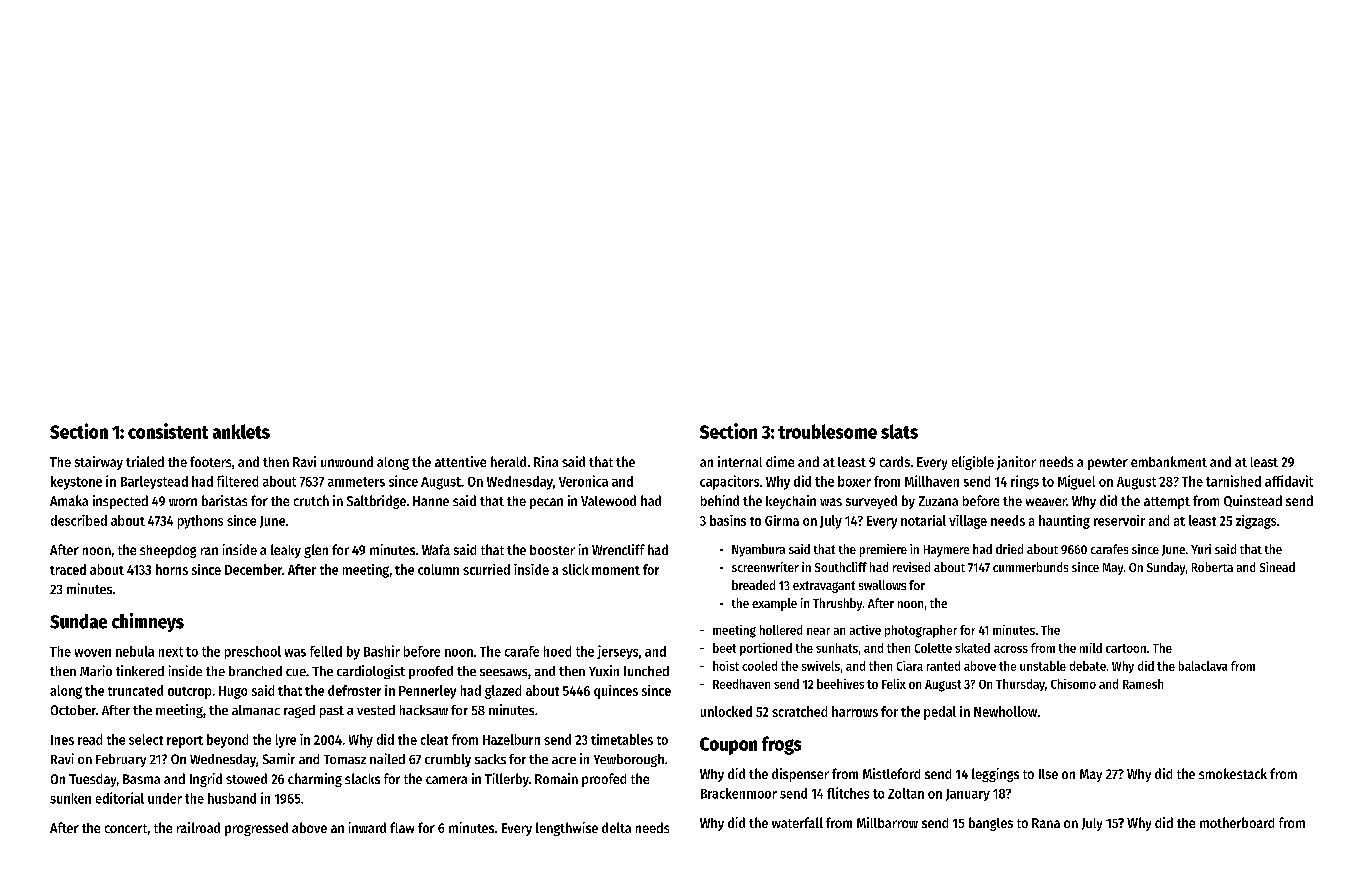  I want to click on booster, so click(552, 550).
